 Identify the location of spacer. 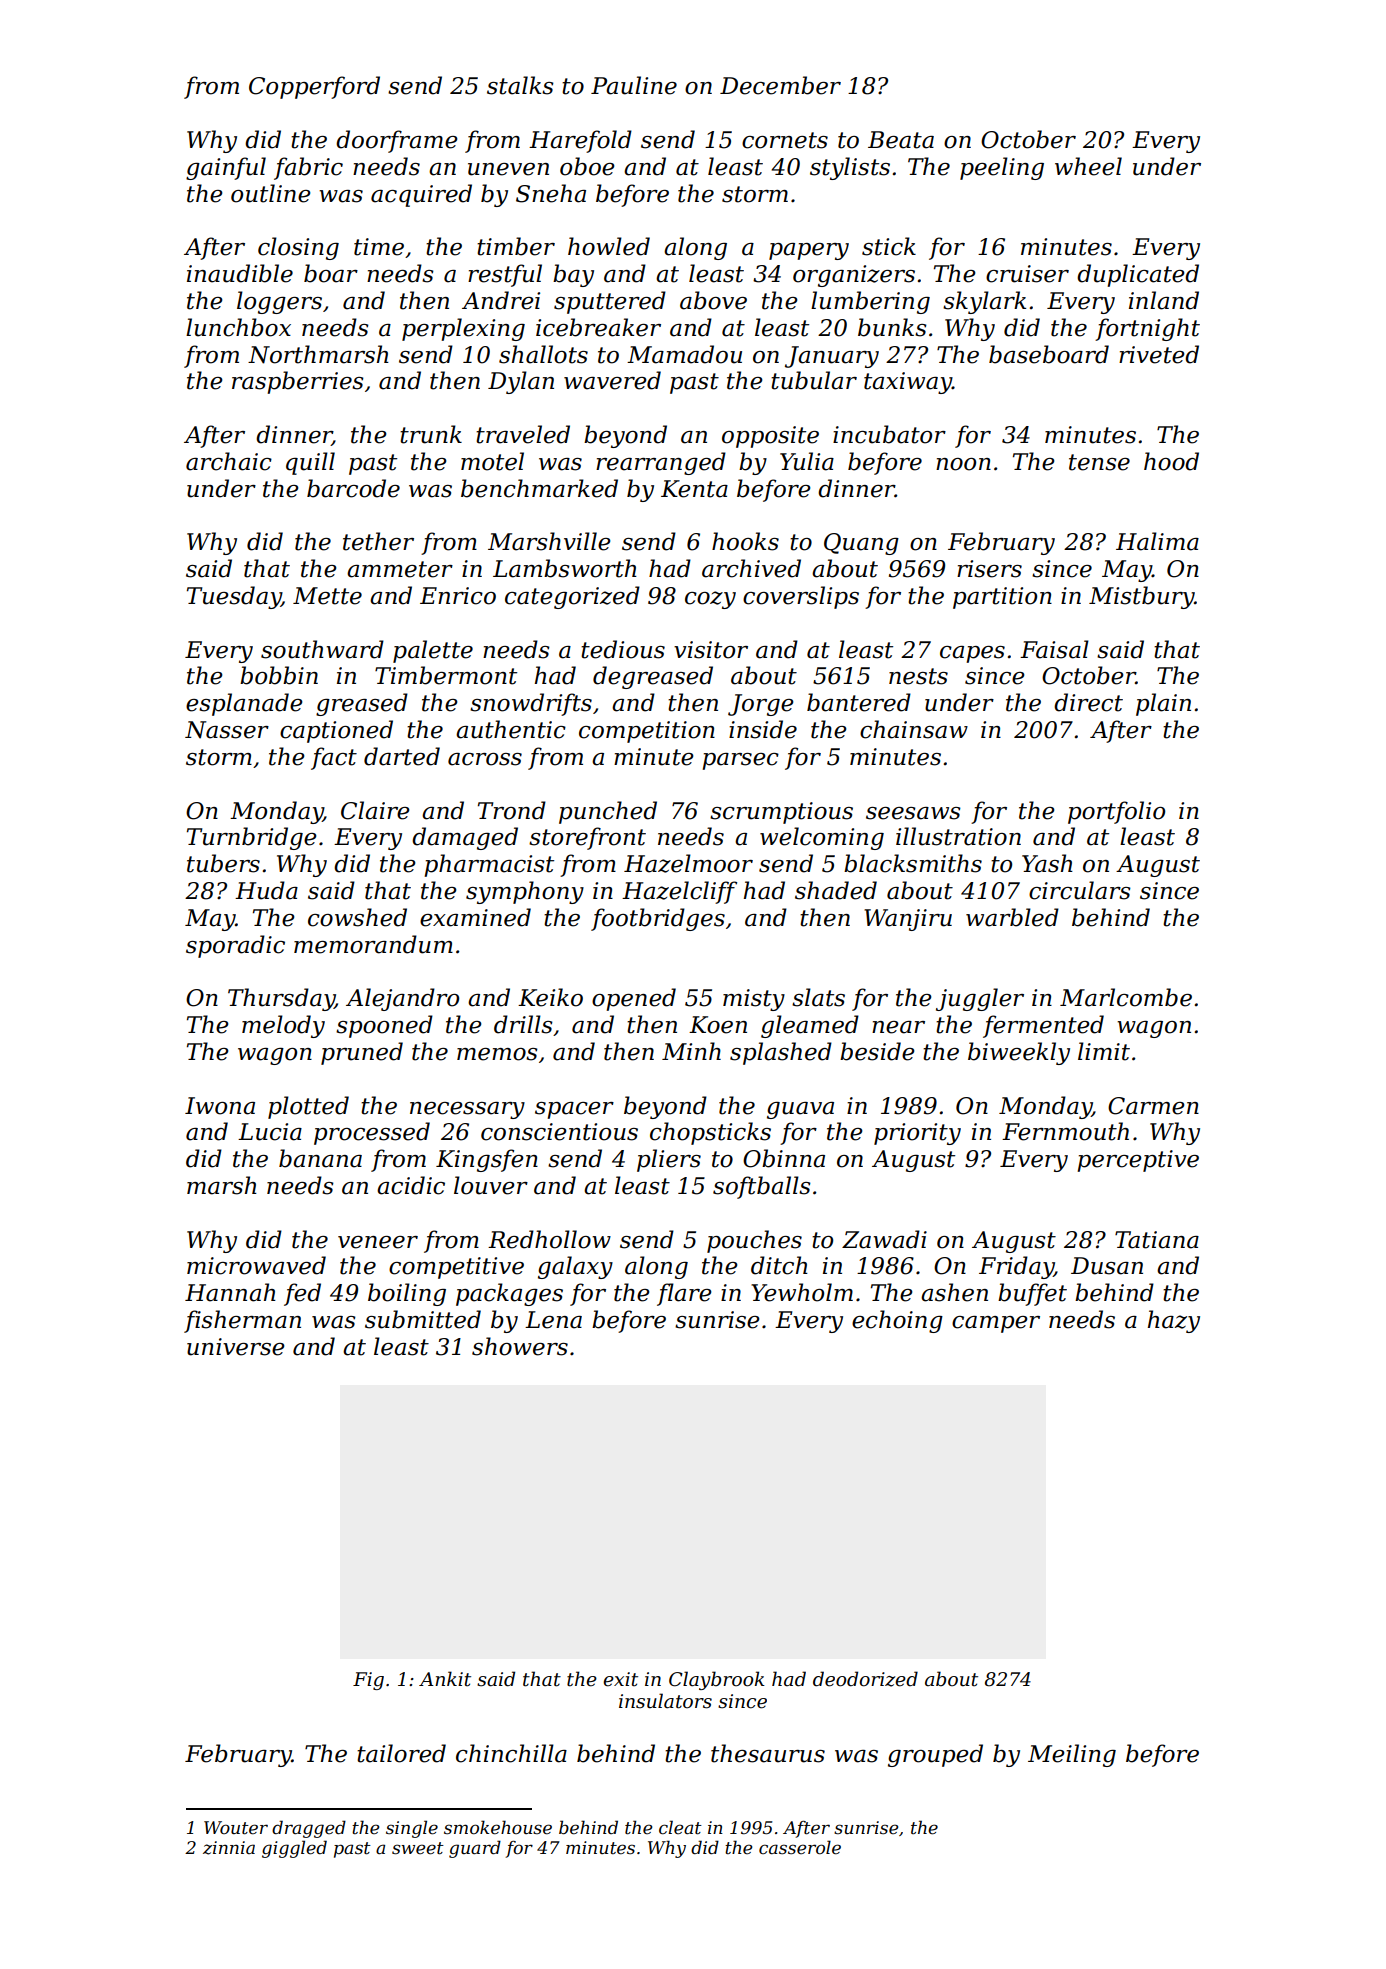
(574, 1110).
